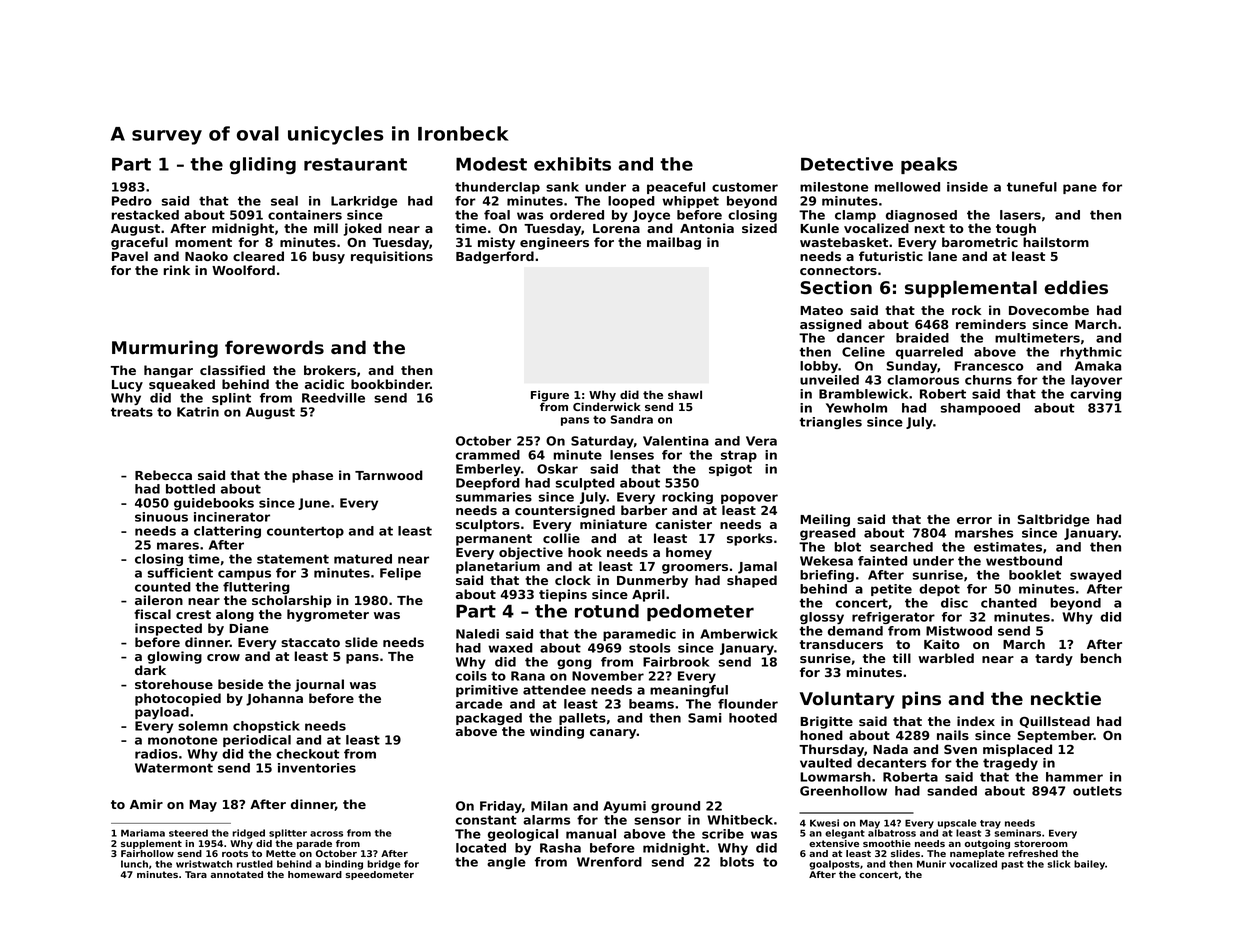 The image size is (1233, 952). I want to click on Section, so click(836, 287).
